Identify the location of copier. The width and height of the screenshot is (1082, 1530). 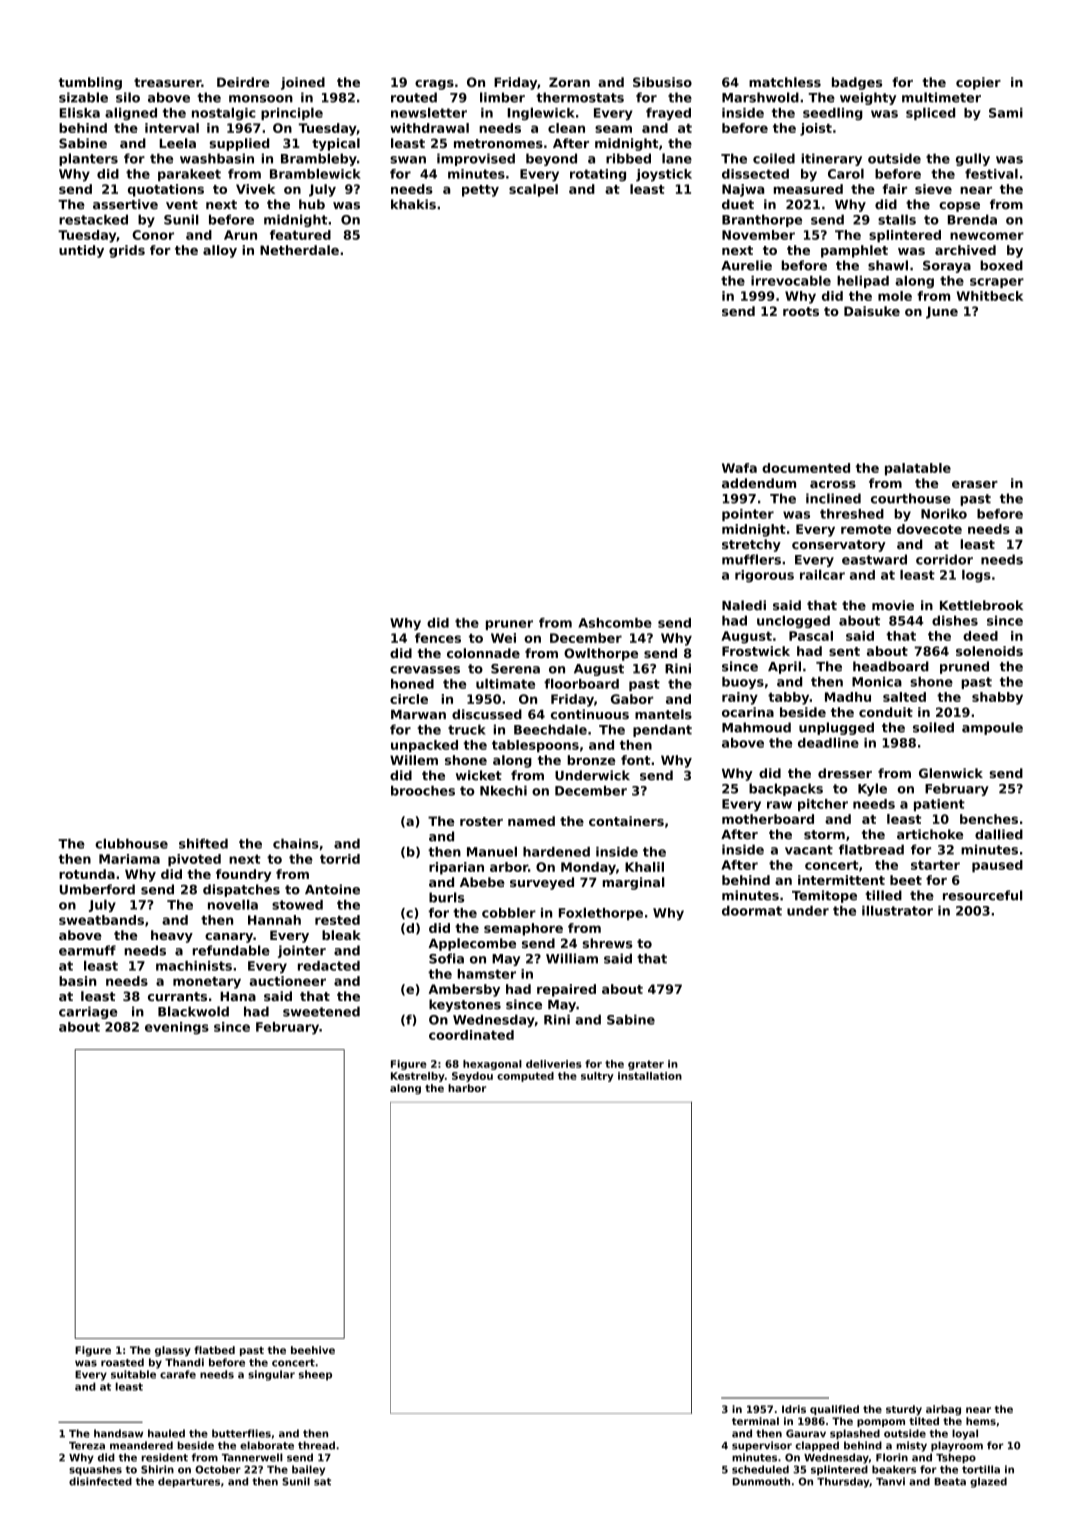
(978, 83).
